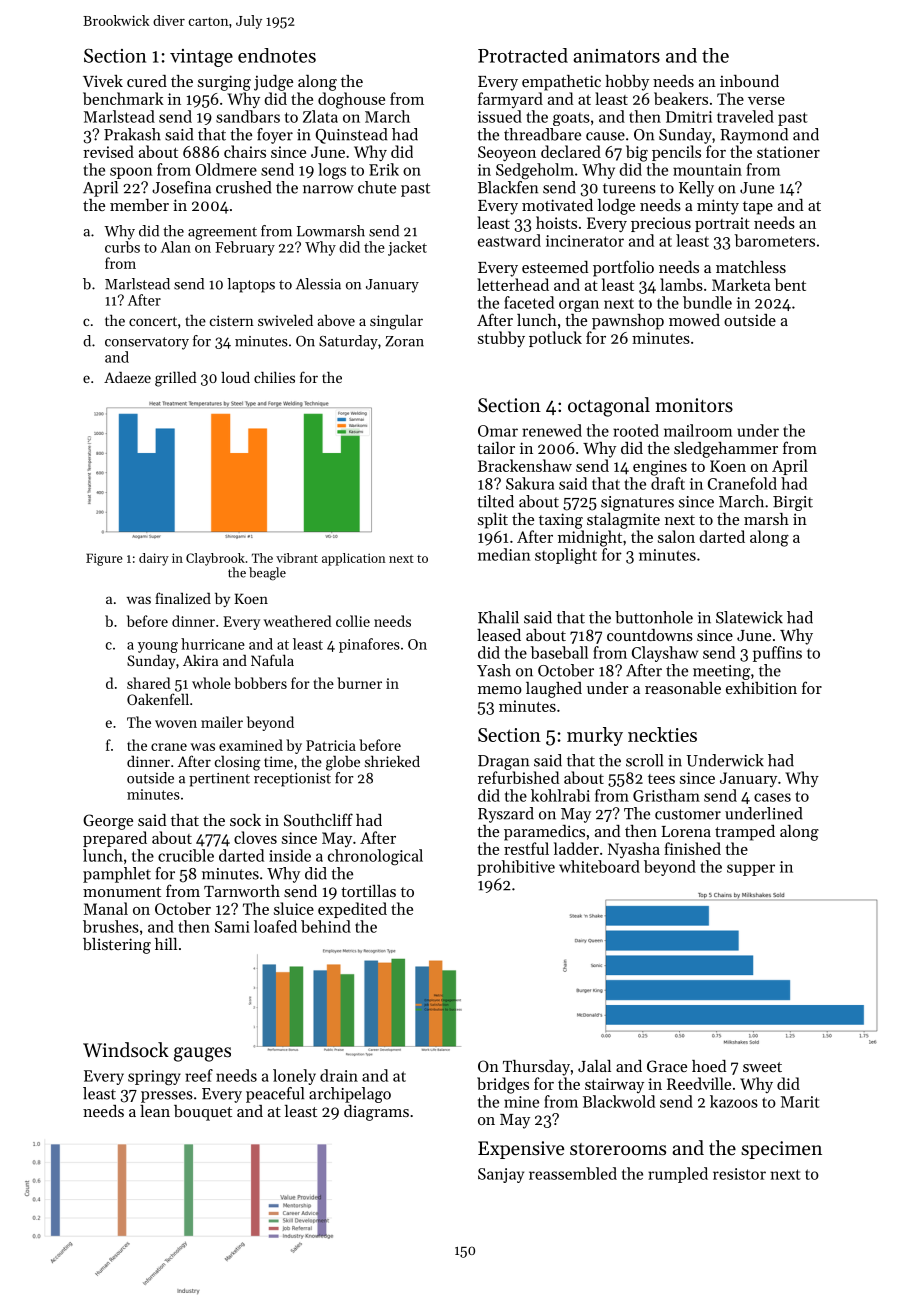  What do you see at coordinates (555, 339) in the document?
I see `potluck` at bounding box center [555, 339].
